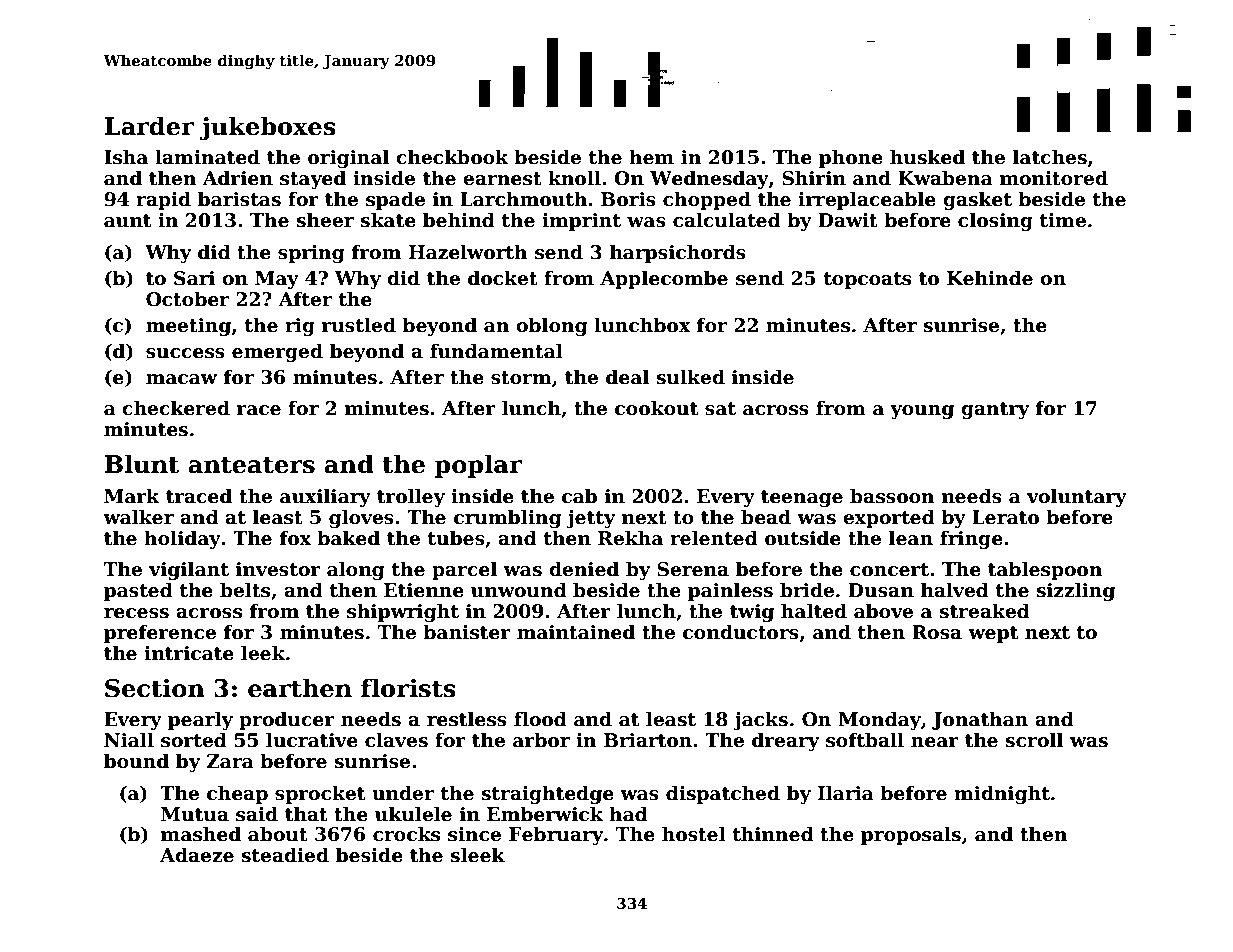 The width and height of the screenshot is (1233, 952). What do you see at coordinates (707, 200) in the screenshot?
I see `chopped` at bounding box center [707, 200].
